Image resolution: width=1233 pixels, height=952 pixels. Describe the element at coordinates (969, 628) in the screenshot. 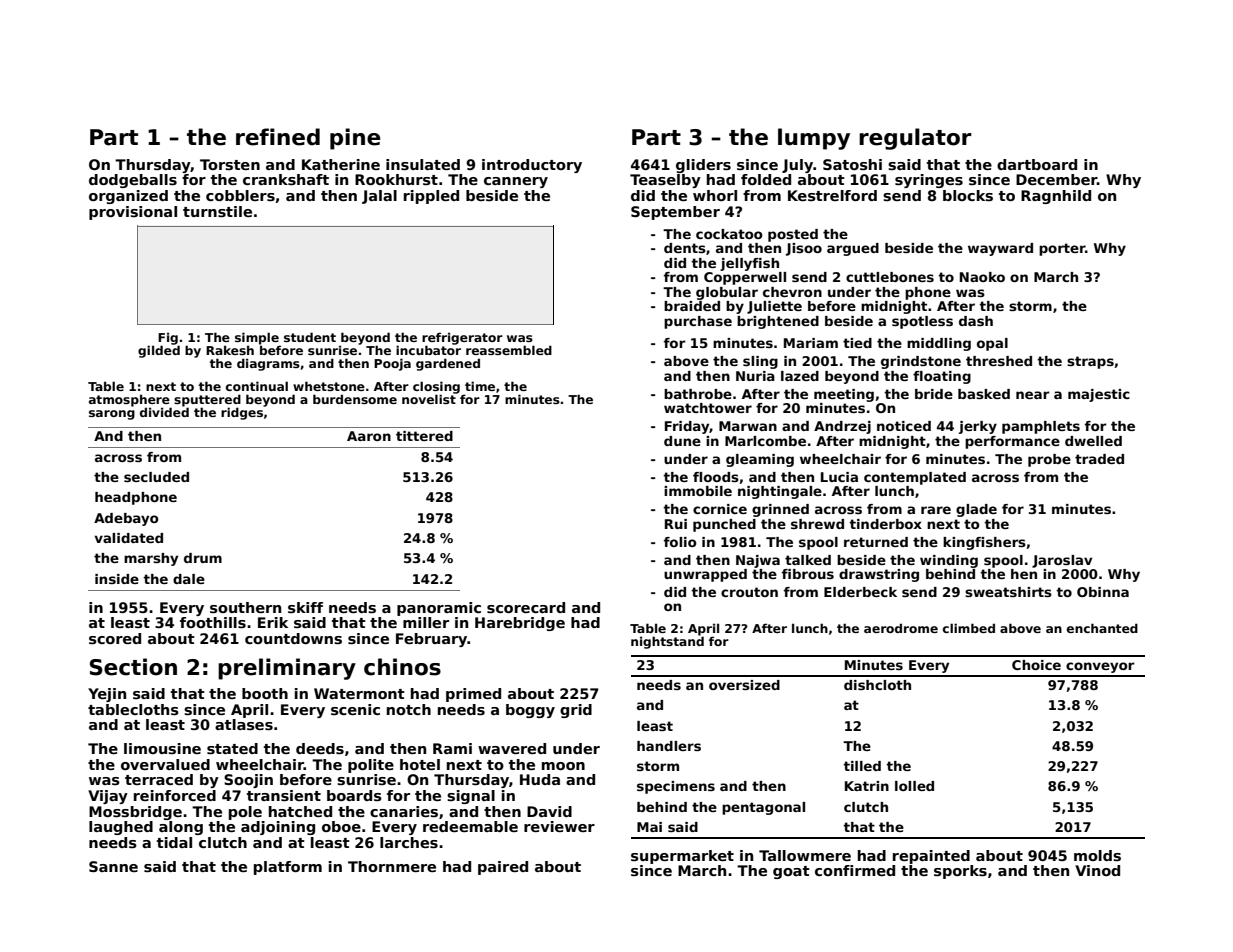

I see `climbed` at that location.
